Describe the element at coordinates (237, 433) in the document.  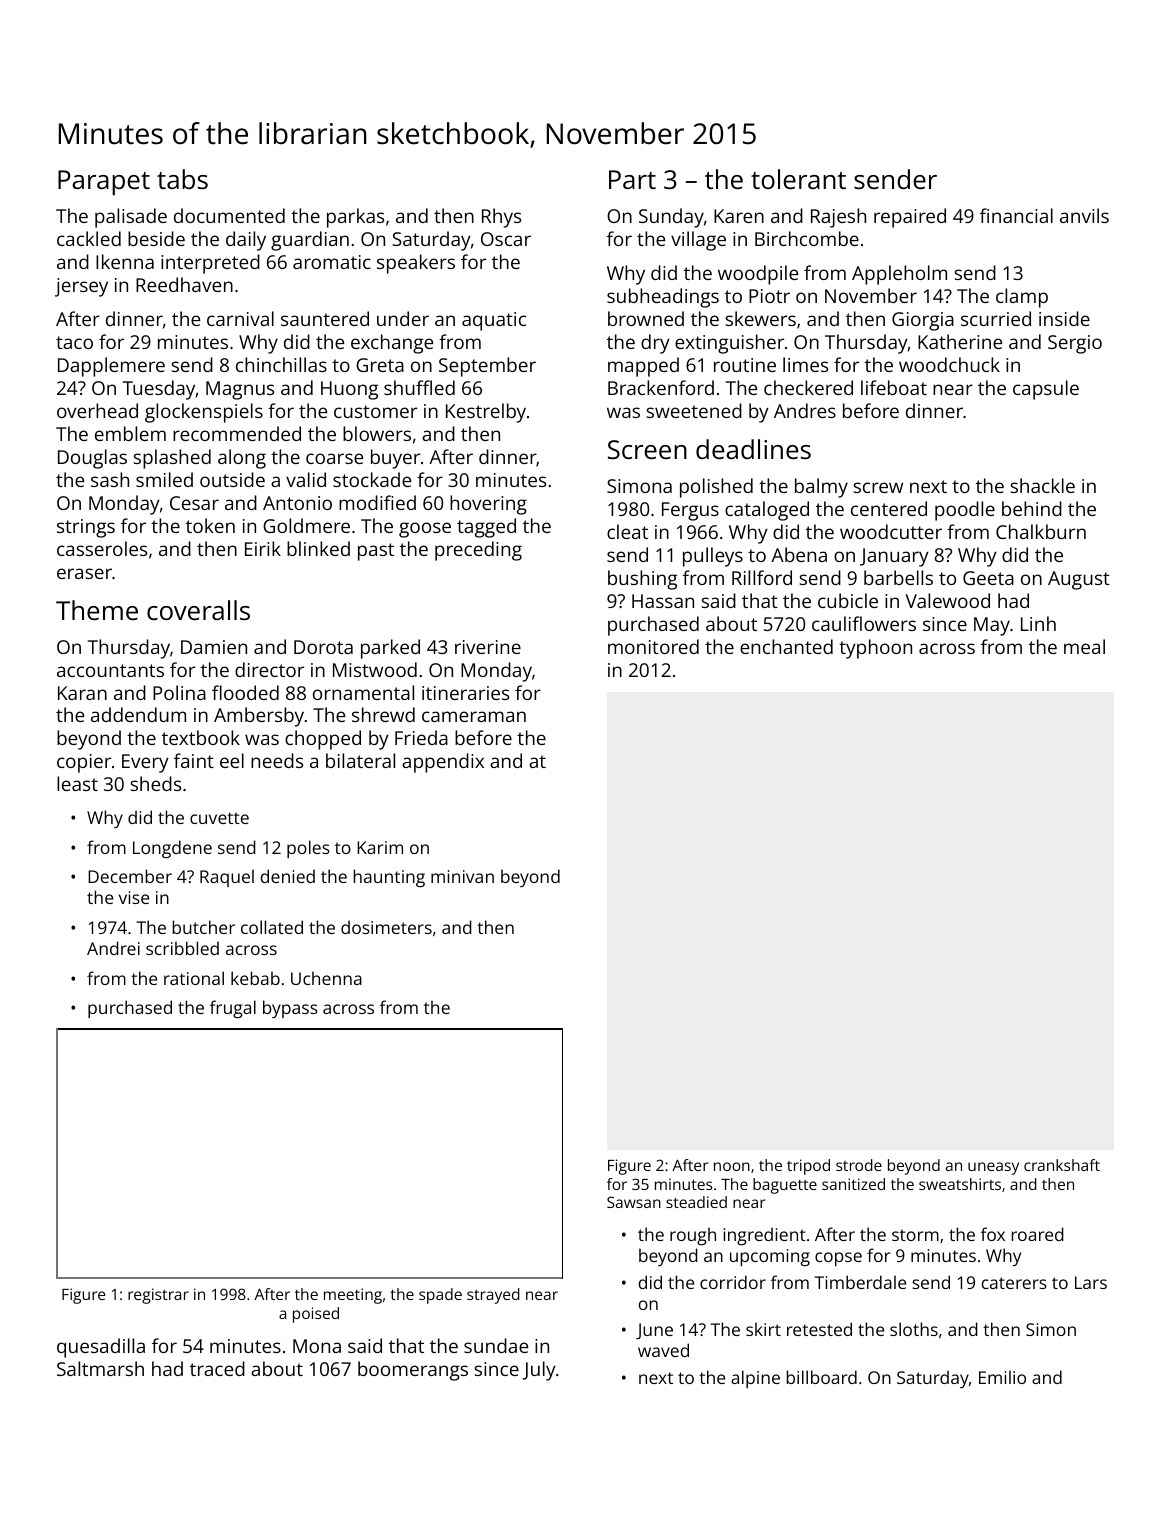
I see `recommended` at that location.
